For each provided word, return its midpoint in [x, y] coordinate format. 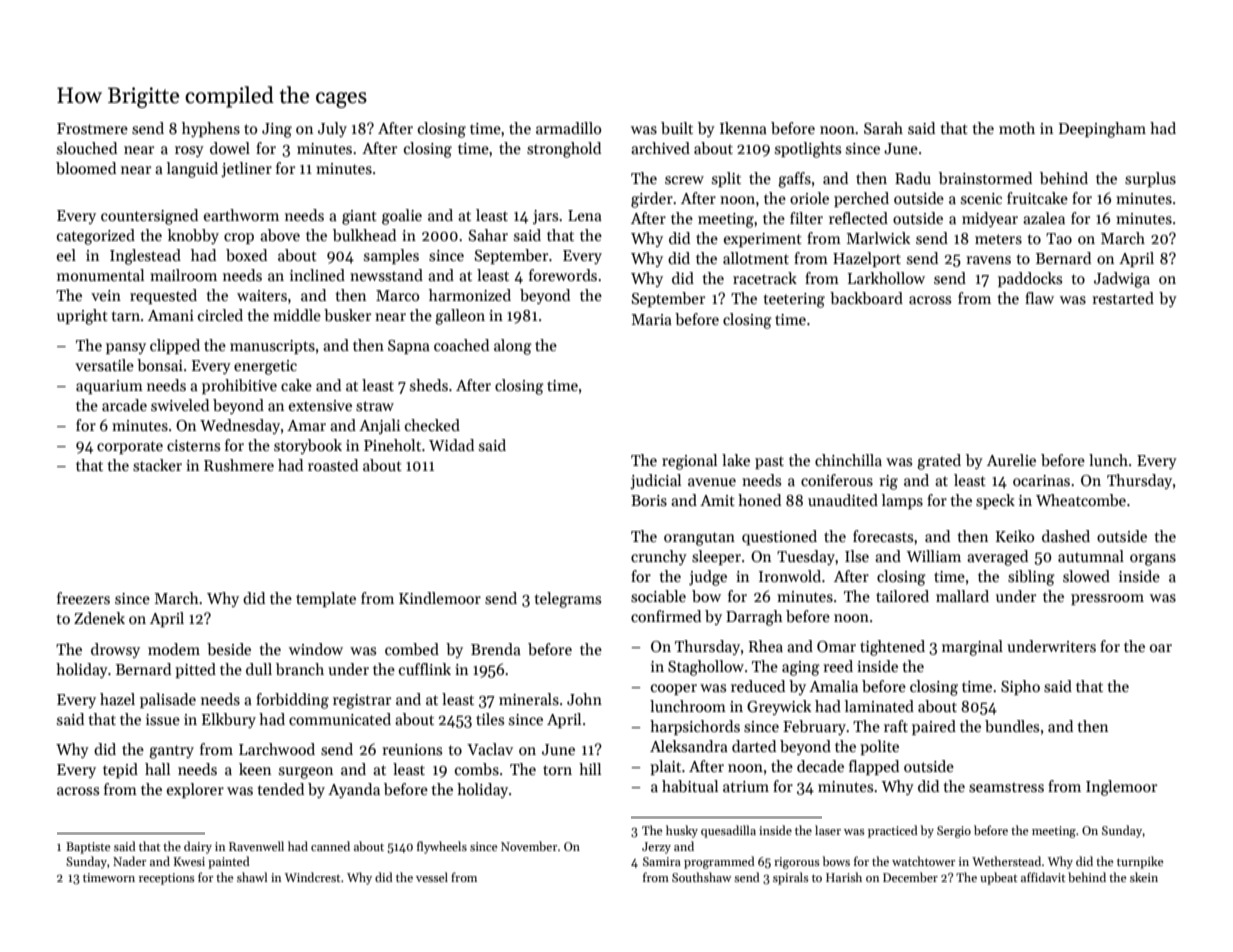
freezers [83, 598]
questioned [779, 537]
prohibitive [239, 386]
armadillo [568, 128]
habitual [690, 786]
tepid [120, 770]
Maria [651, 319]
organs [1153, 560]
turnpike [1140, 862]
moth [1017, 128]
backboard [866, 298]
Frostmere [92, 128]
